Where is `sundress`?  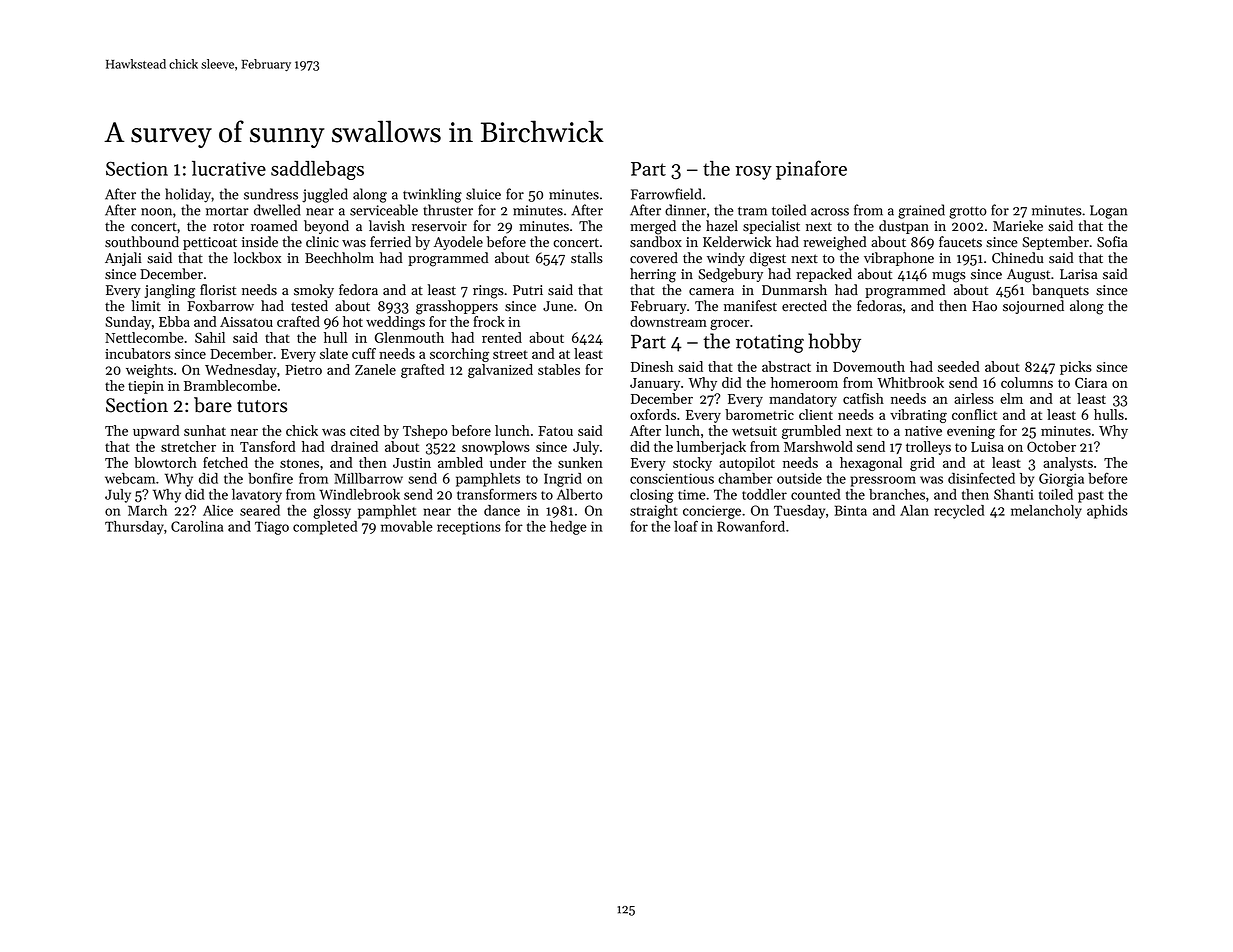
sundress is located at coordinates (271, 194).
